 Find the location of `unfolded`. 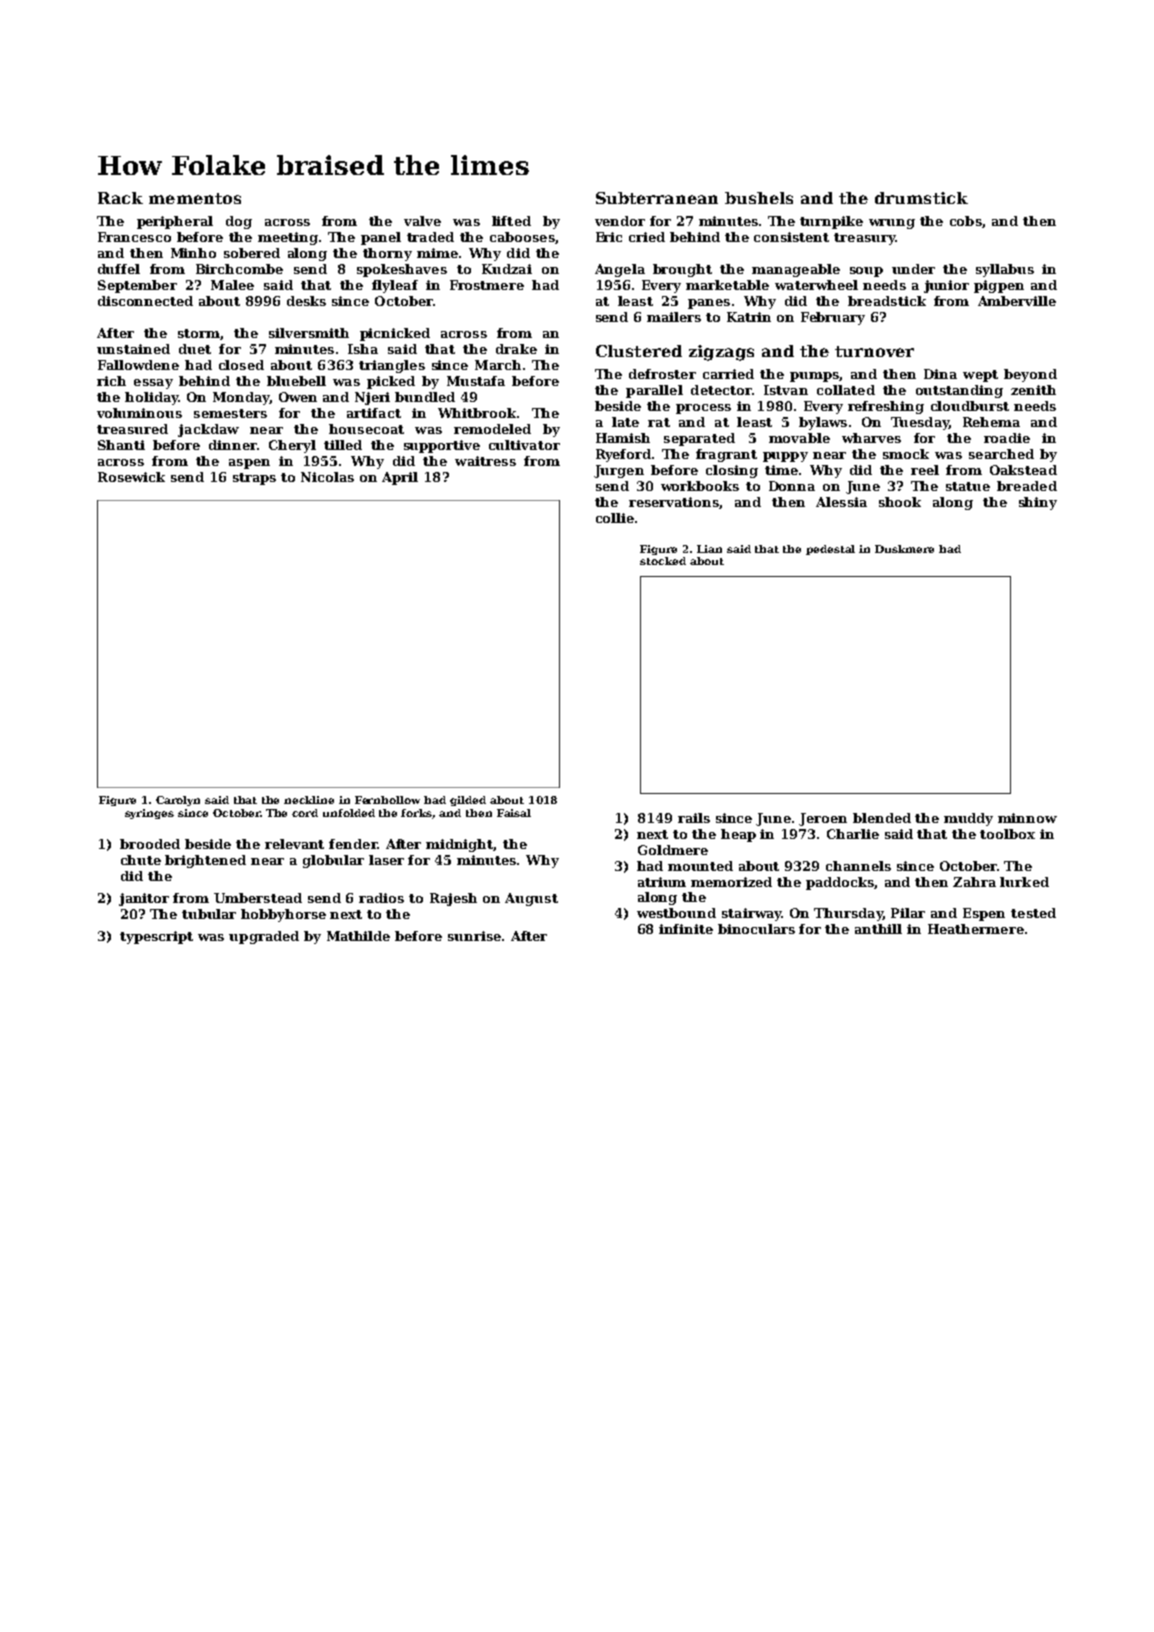

unfolded is located at coordinates (349, 813).
